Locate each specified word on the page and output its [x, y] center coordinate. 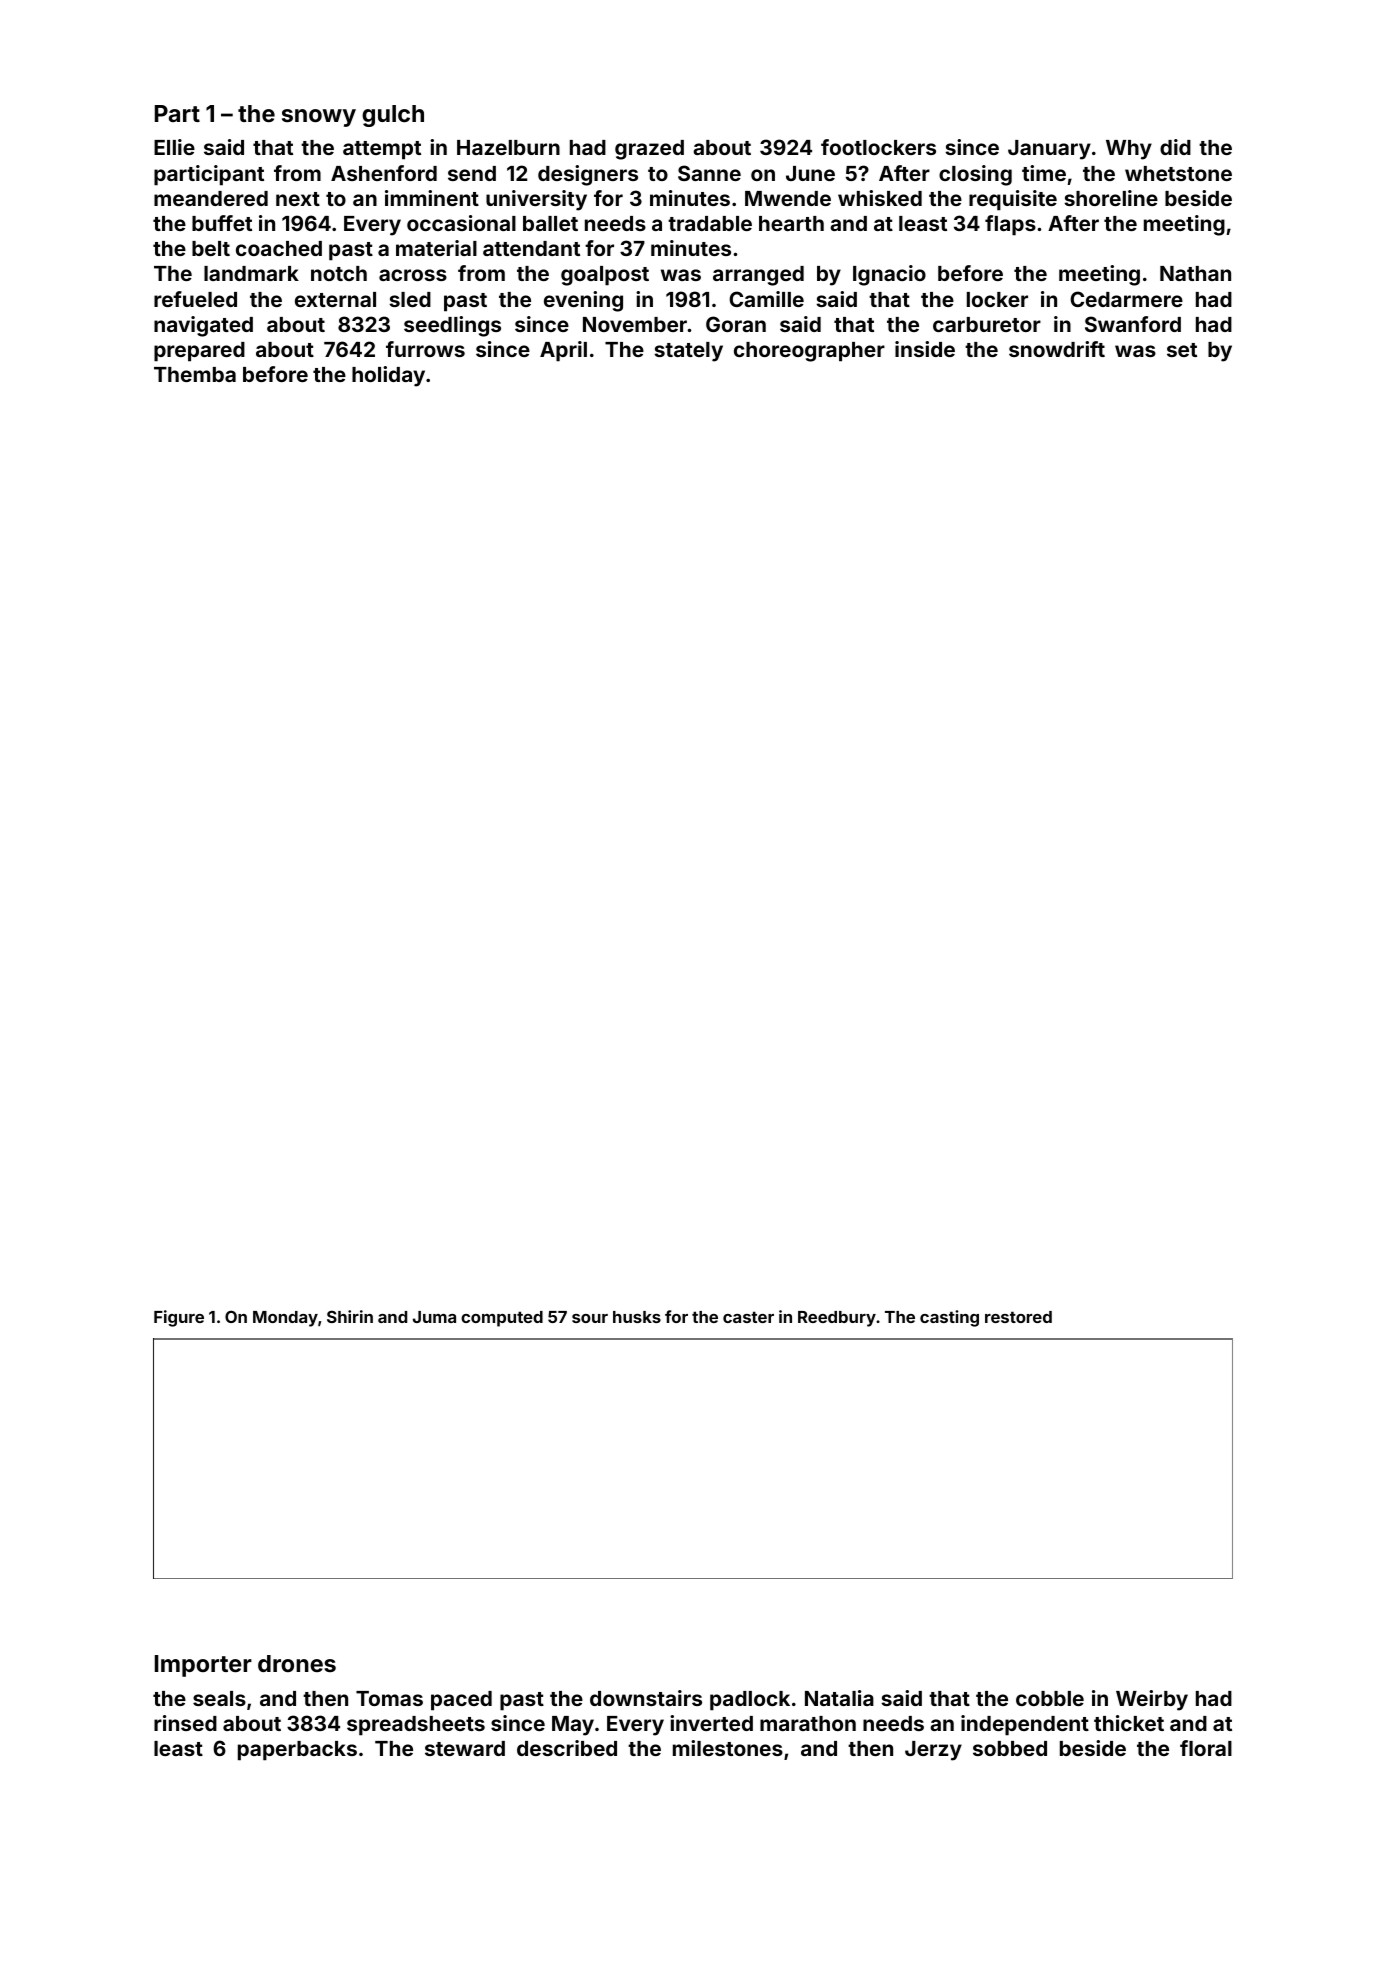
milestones [728, 1748]
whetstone [1178, 173]
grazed [649, 150]
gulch [393, 116]
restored [1018, 1317]
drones [297, 1663]
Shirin [350, 1316]
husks [637, 1317]
